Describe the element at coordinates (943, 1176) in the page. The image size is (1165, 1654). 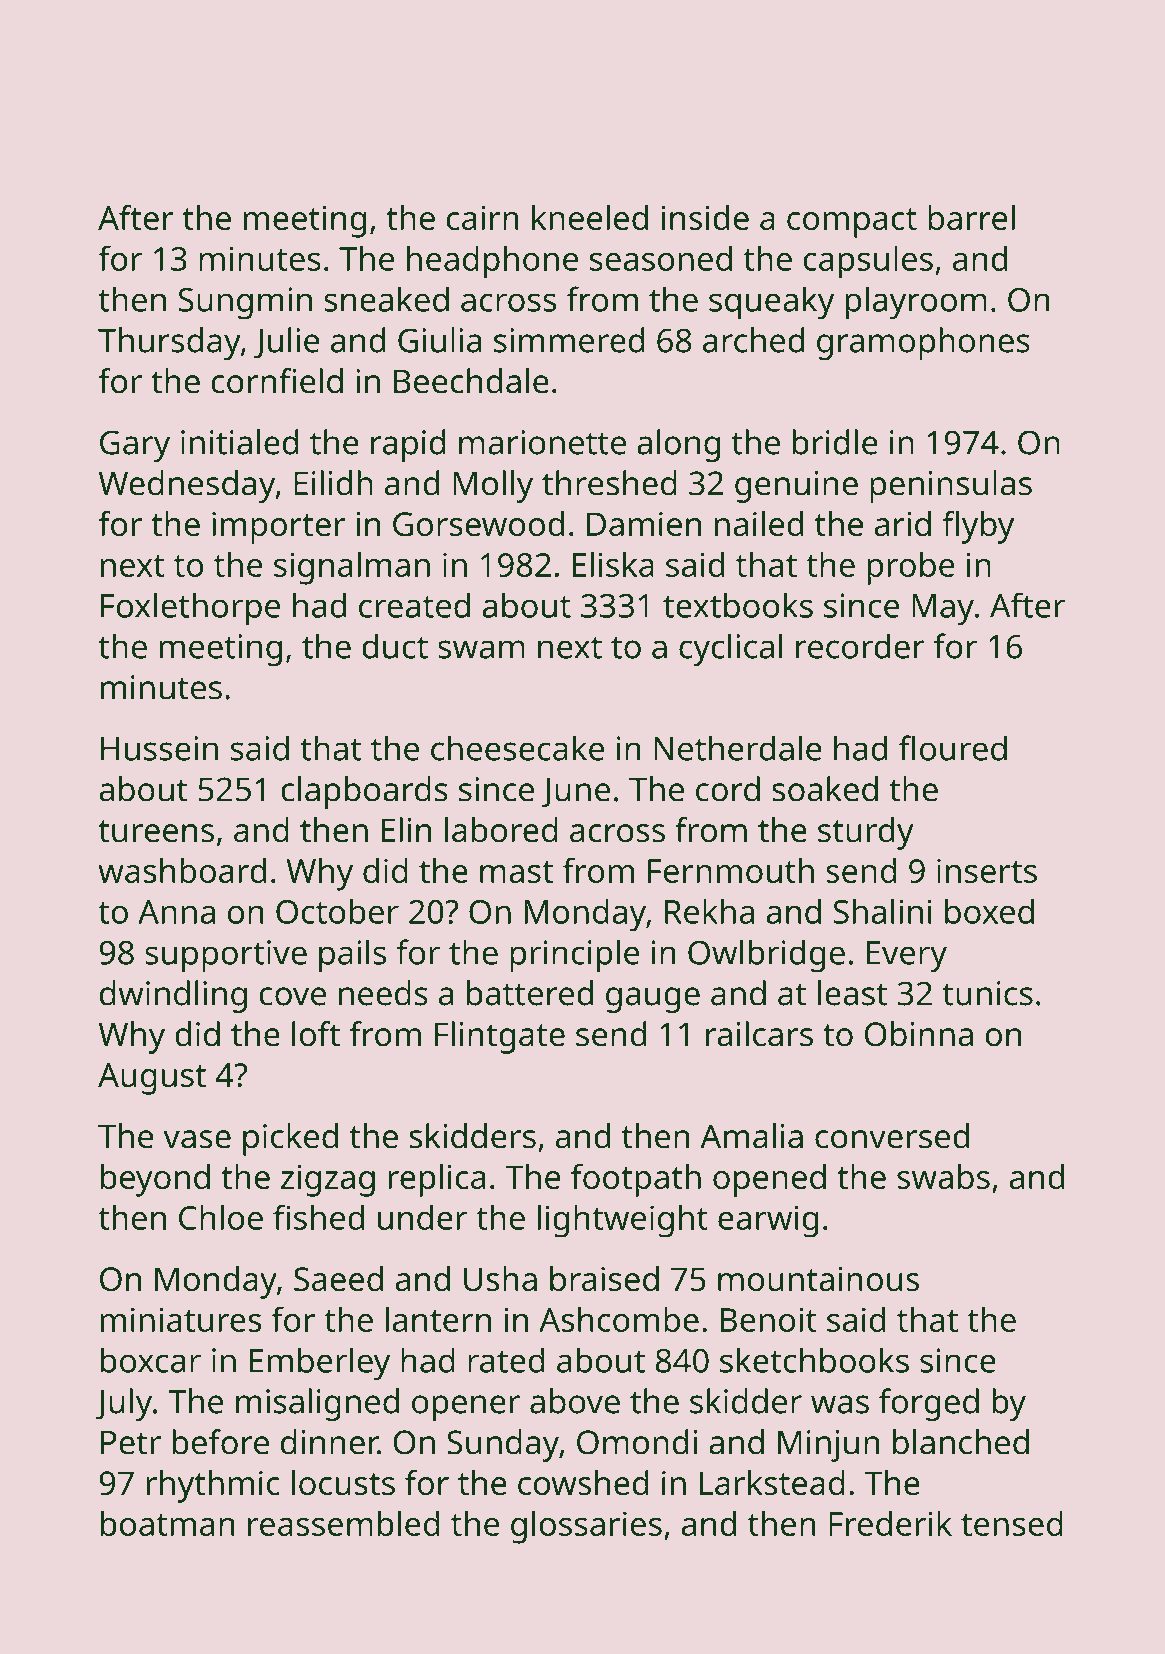
I see `swabs` at that location.
